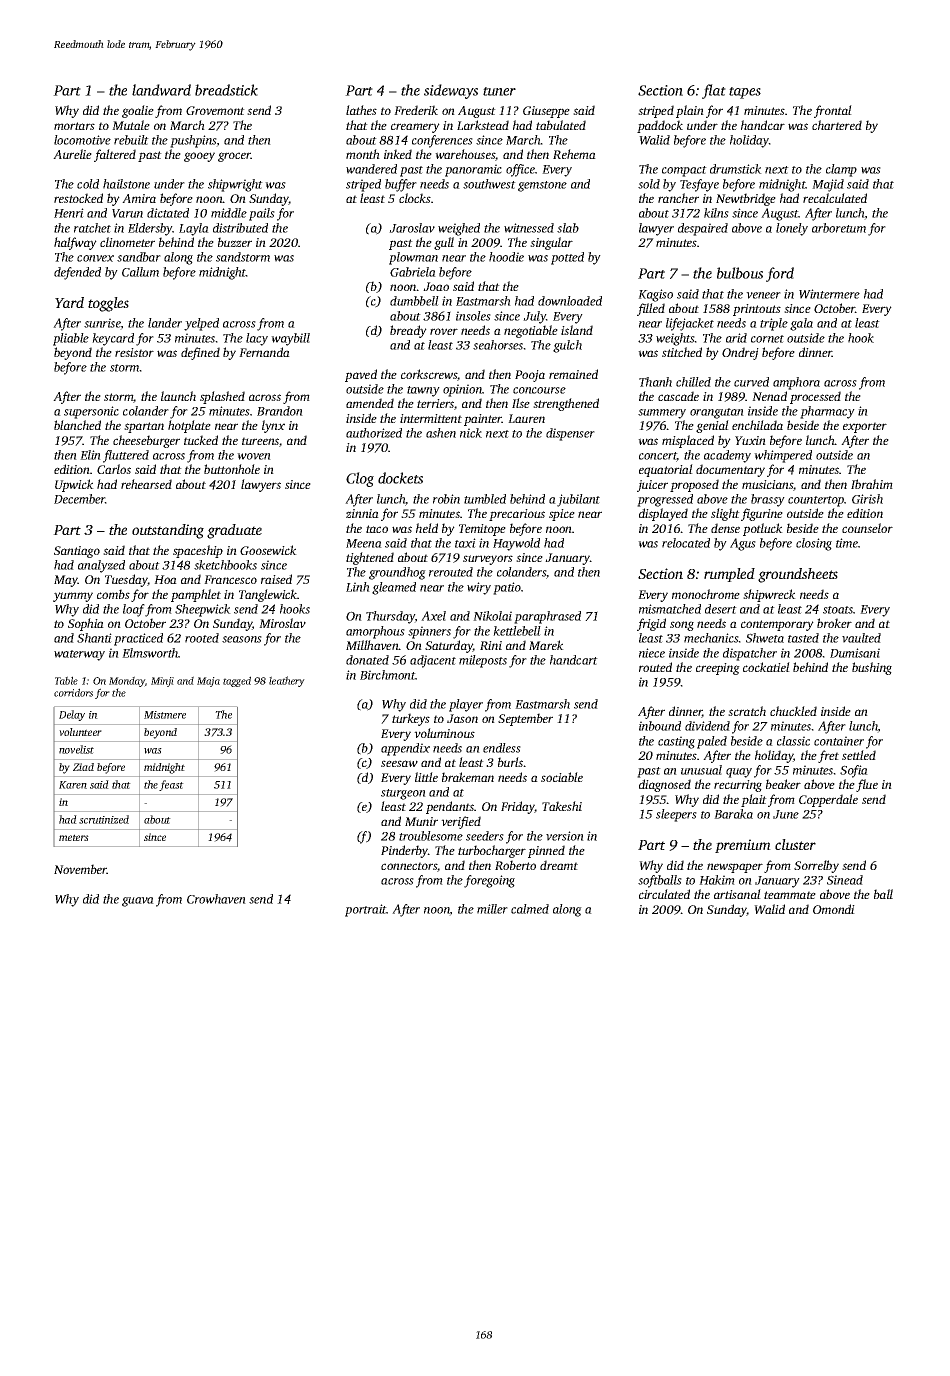 This document has width=950, height=1376. I want to click on mileposts, so click(483, 661).
